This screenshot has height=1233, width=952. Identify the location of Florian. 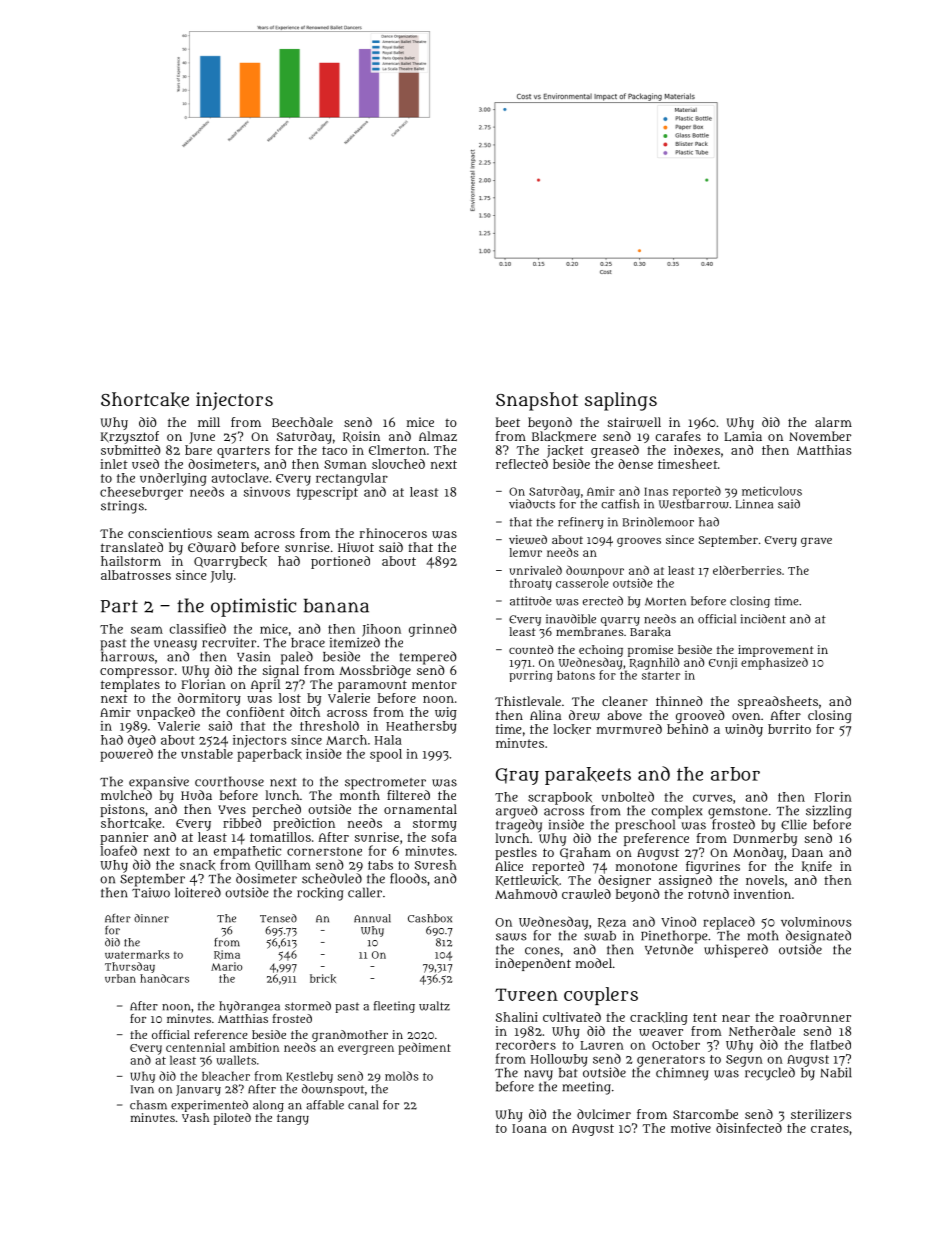
(203, 684).
